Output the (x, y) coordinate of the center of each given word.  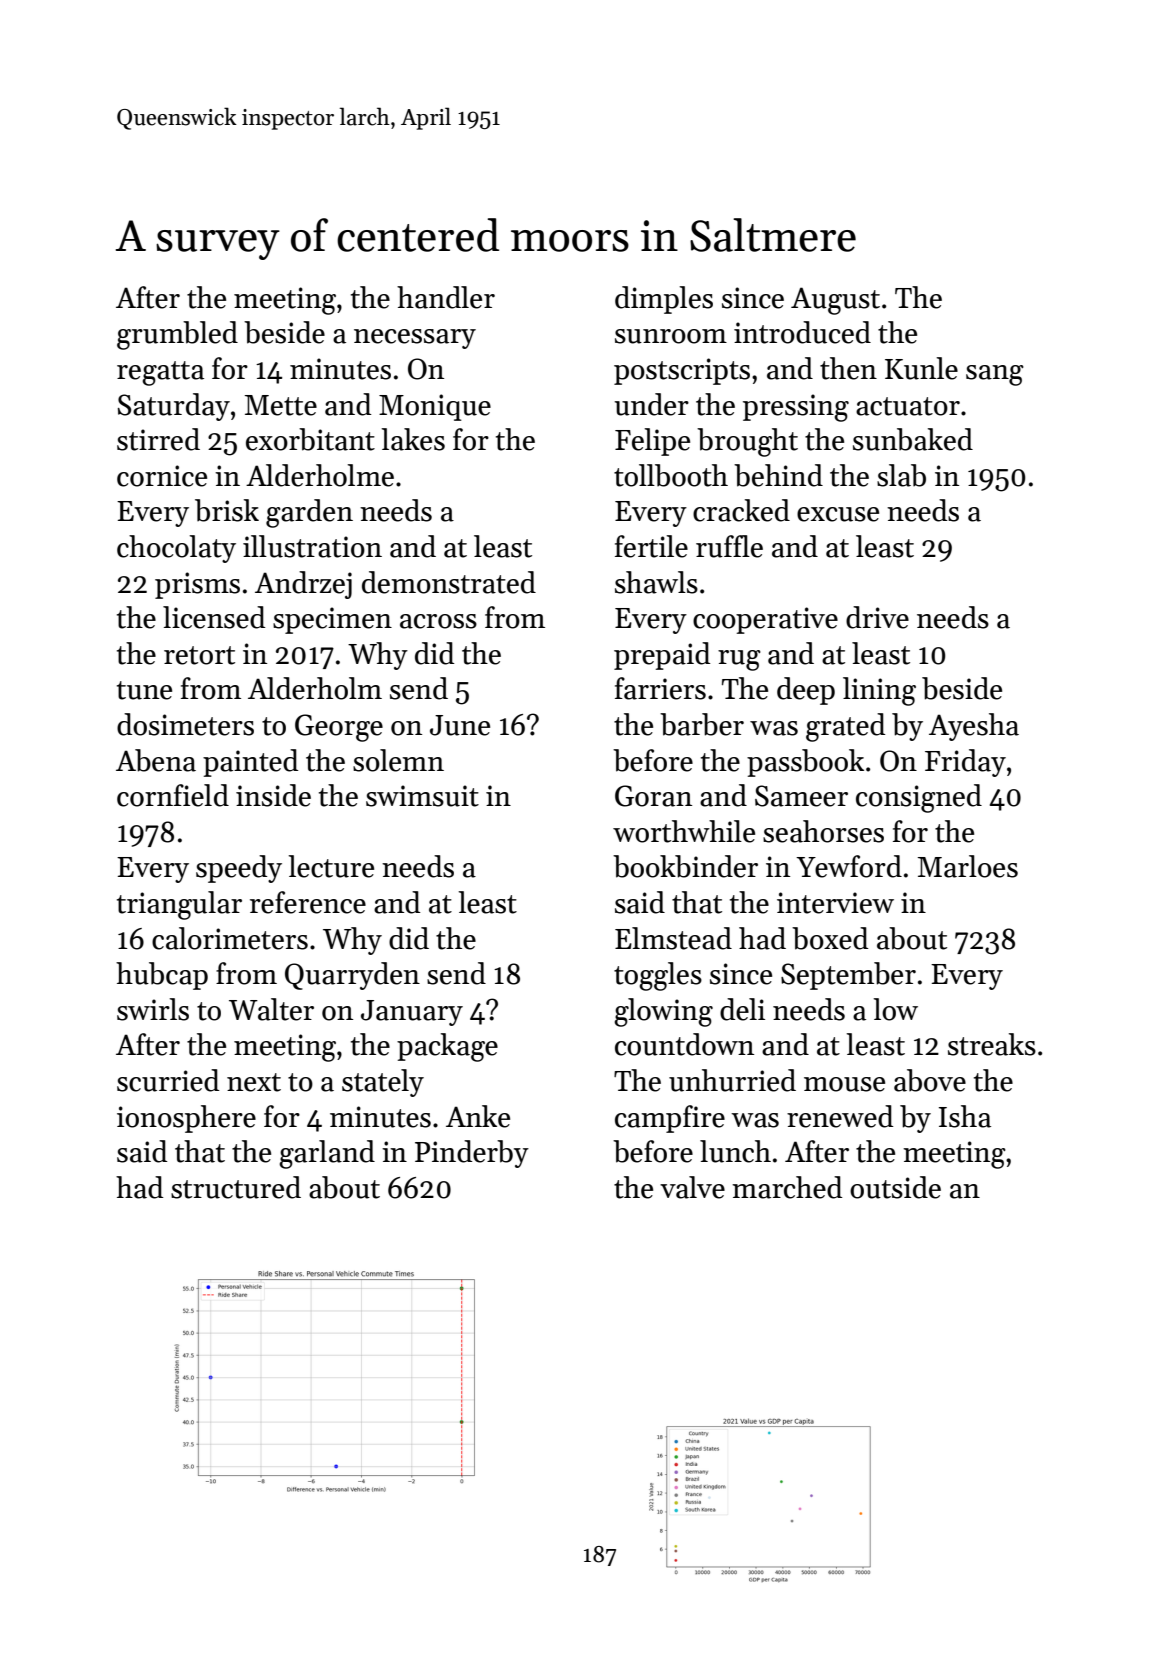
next (254, 1082)
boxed (830, 938)
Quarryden (352, 976)
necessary (415, 339)
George (339, 728)
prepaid (662, 656)
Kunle (921, 368)
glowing (663, 1012)
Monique (435, 407)
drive (877, 617)
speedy (239, 869)
